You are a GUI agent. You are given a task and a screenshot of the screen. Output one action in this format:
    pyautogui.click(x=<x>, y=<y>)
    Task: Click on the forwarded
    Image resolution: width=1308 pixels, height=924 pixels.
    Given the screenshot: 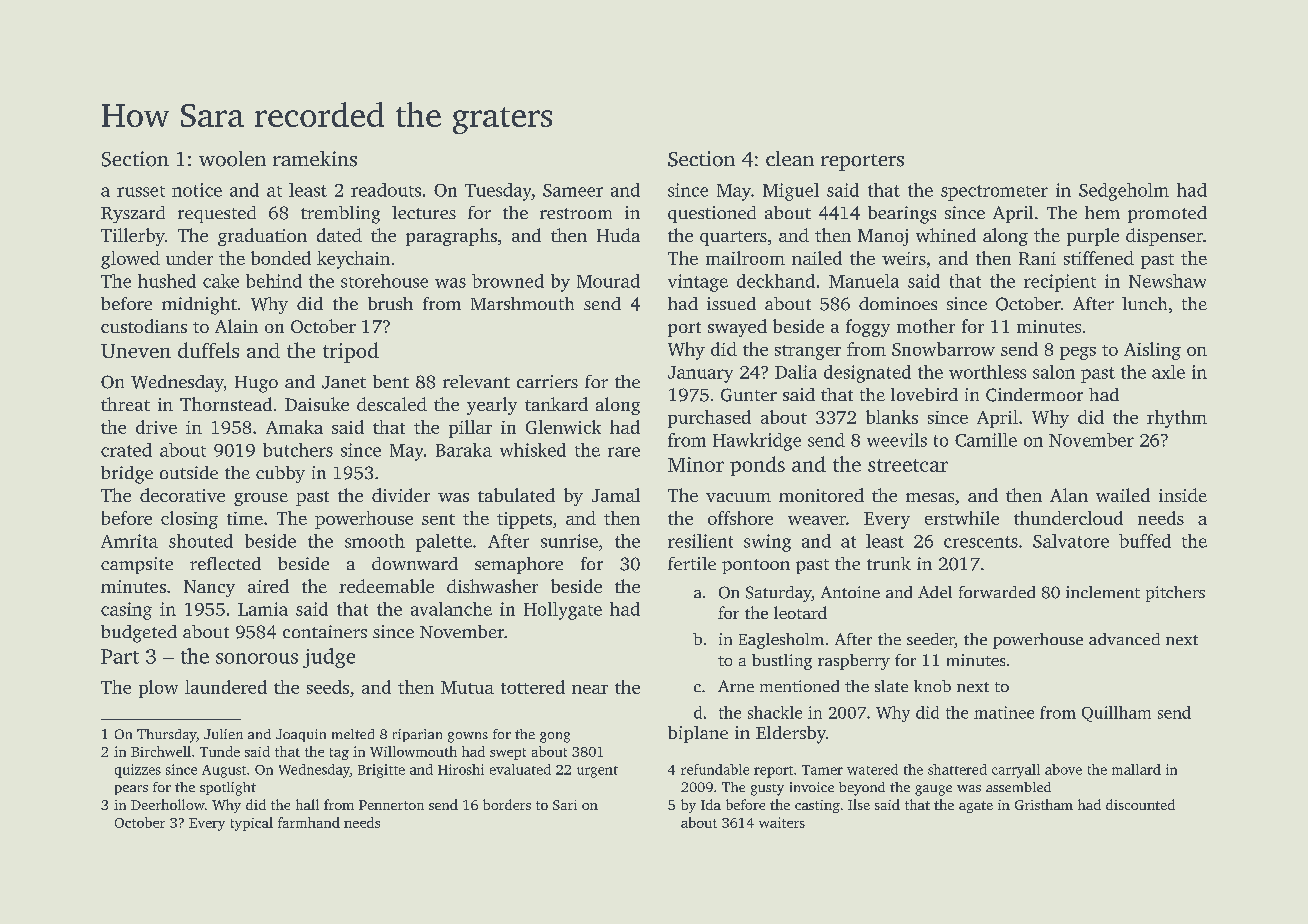 What is the action you would take?
    pyautogui.click(x=997, y=592)
